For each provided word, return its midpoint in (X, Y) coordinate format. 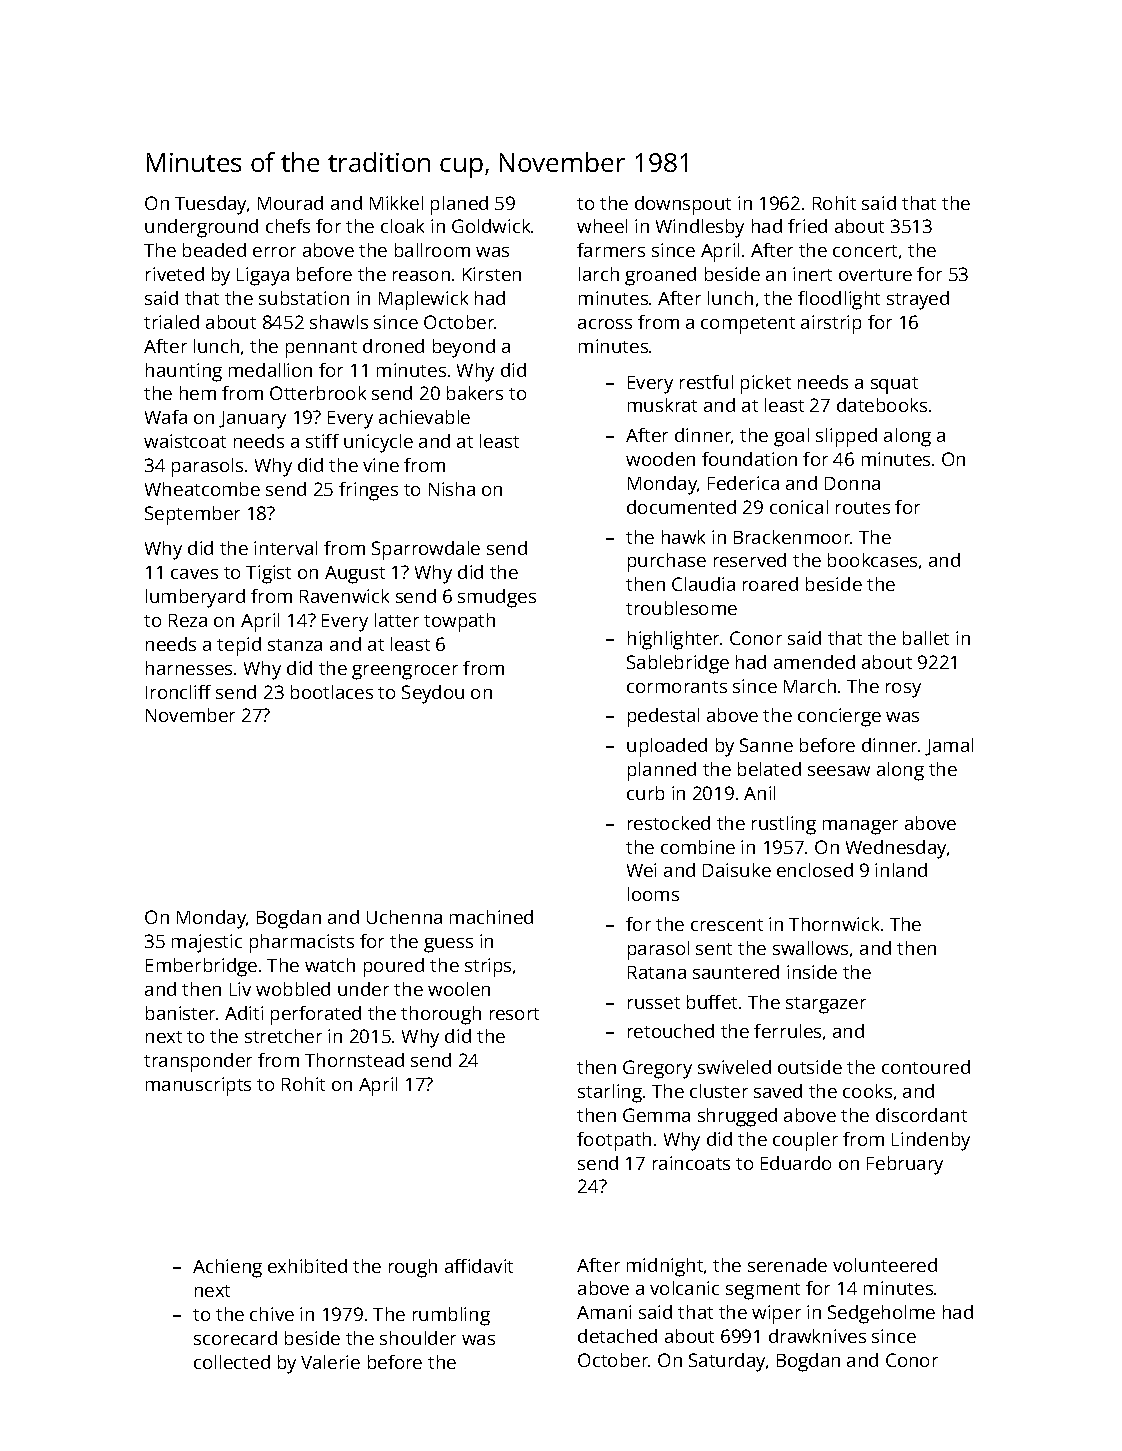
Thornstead (354, 1060)
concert (865, 251)
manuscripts (198, 1086)
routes (863, 508)
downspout (683, 205)
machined (491, 917)
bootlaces (332, 692)
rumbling (451, 1316)
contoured (926, 1067)
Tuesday (210, 205)
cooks (867, 1091)
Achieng (227, 1268)
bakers (475, 393)
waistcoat (185, 441)
